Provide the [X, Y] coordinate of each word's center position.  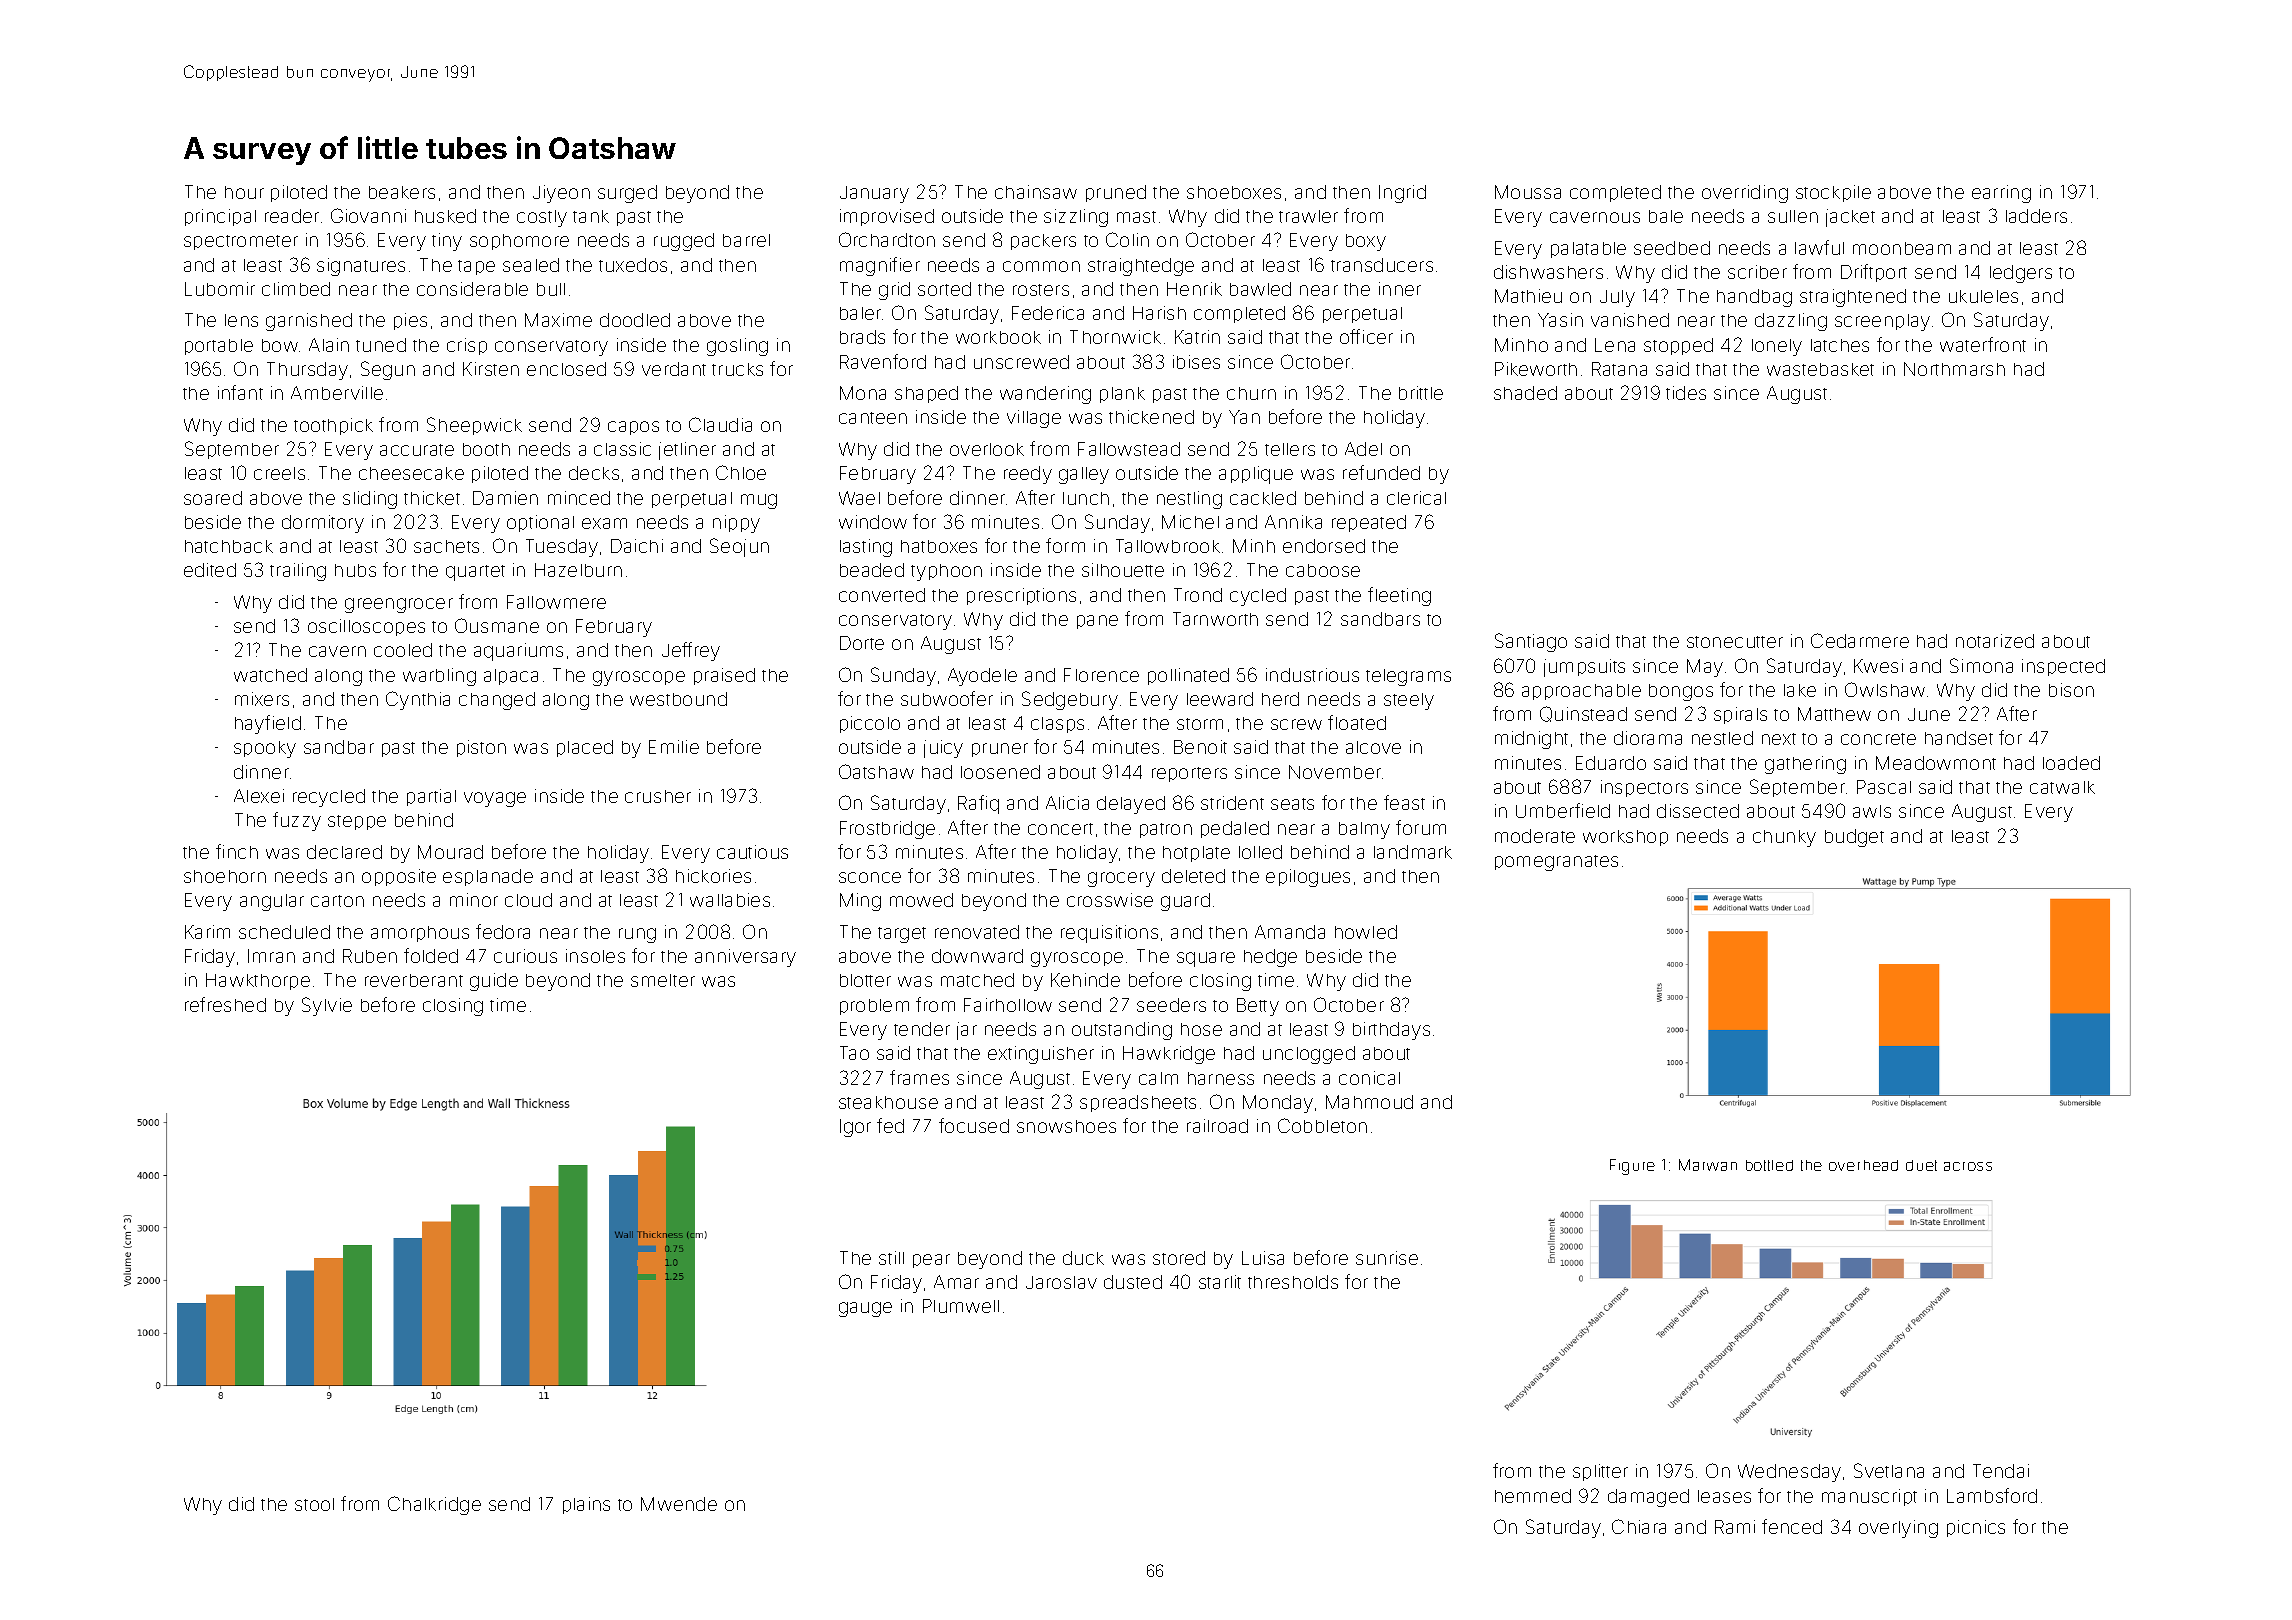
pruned [1116, 193]
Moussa [1528, 192]
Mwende [679, 1504]
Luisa [1263, 1258]
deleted [1193, 876]
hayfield [268, 724]
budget [1854, 838]
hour [244, 192]
